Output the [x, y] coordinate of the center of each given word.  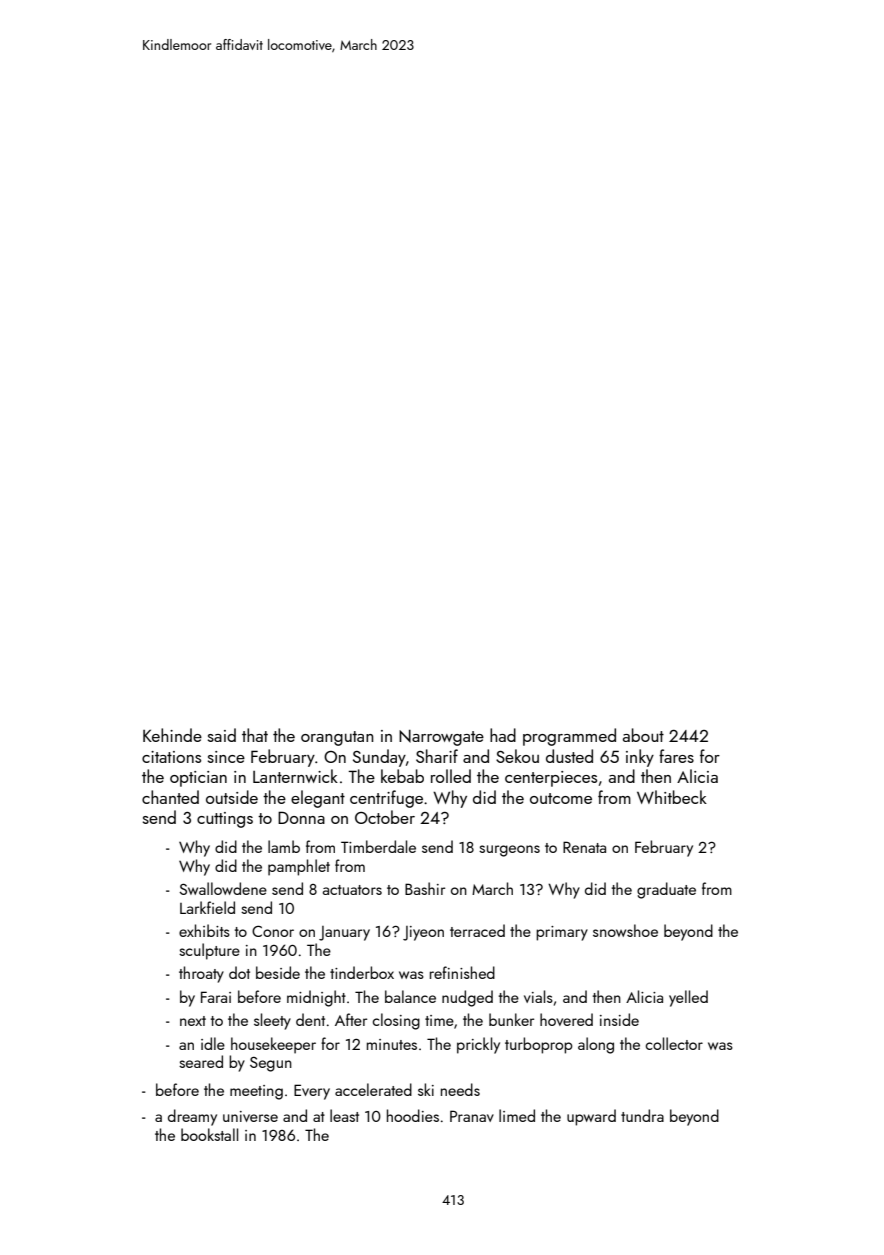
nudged [467, 998]
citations [171, 757]
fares [676, 756]
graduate [666, 890]
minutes [392, 1044]
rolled [451, 776]
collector [674, 1043]
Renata [584, 847]
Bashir [425, 888]
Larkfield [207, 907]
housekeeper [273, 1045]
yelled [688, 998]
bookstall [209, 1134]
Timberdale [378, 846]
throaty [201, 974]
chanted [170, 797]
